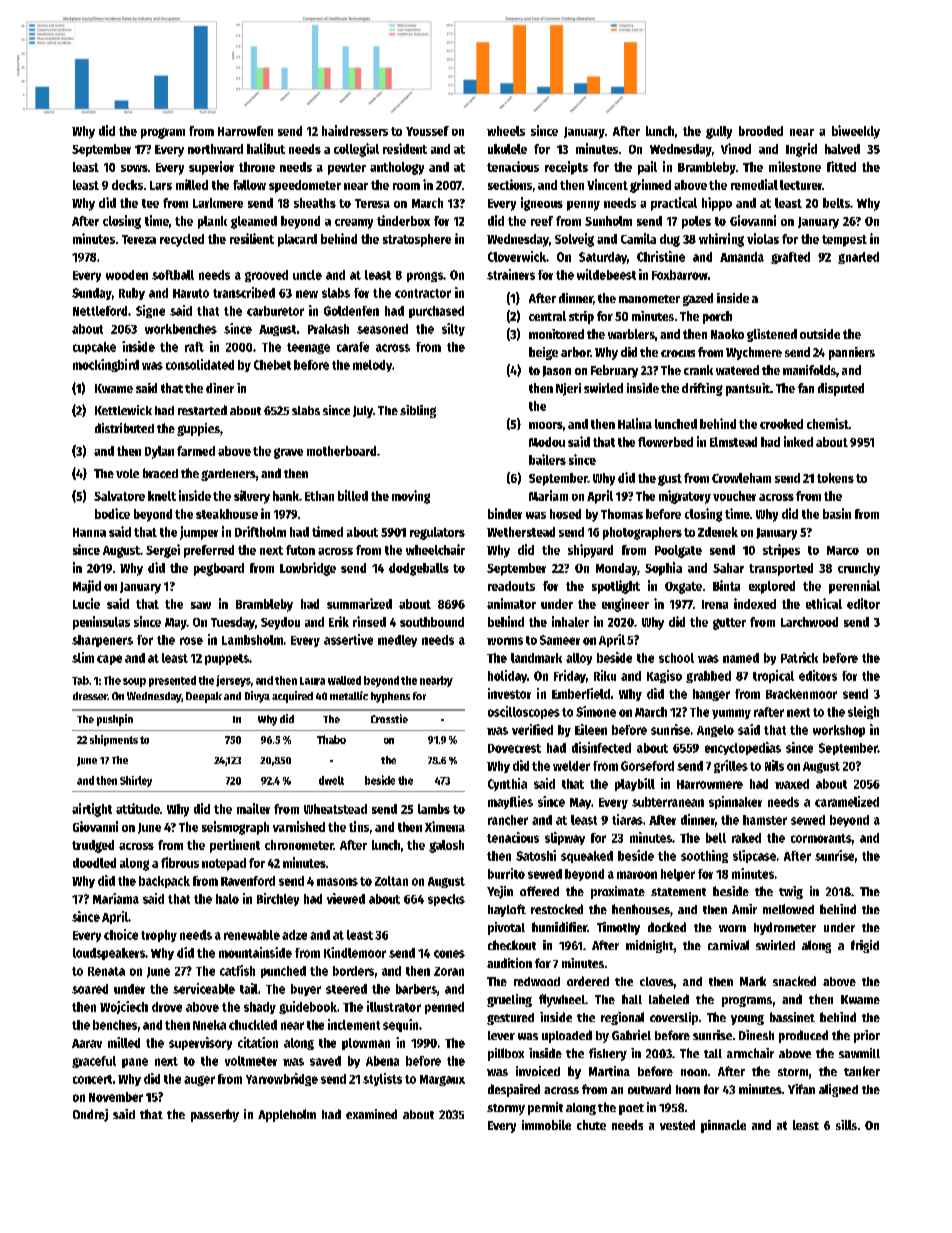 This screenshot has height=1233, width=952. What do you see at coordinates (354, 1024) in the screenshot?
I see `inclement` at bounding box center [354, 1024].
